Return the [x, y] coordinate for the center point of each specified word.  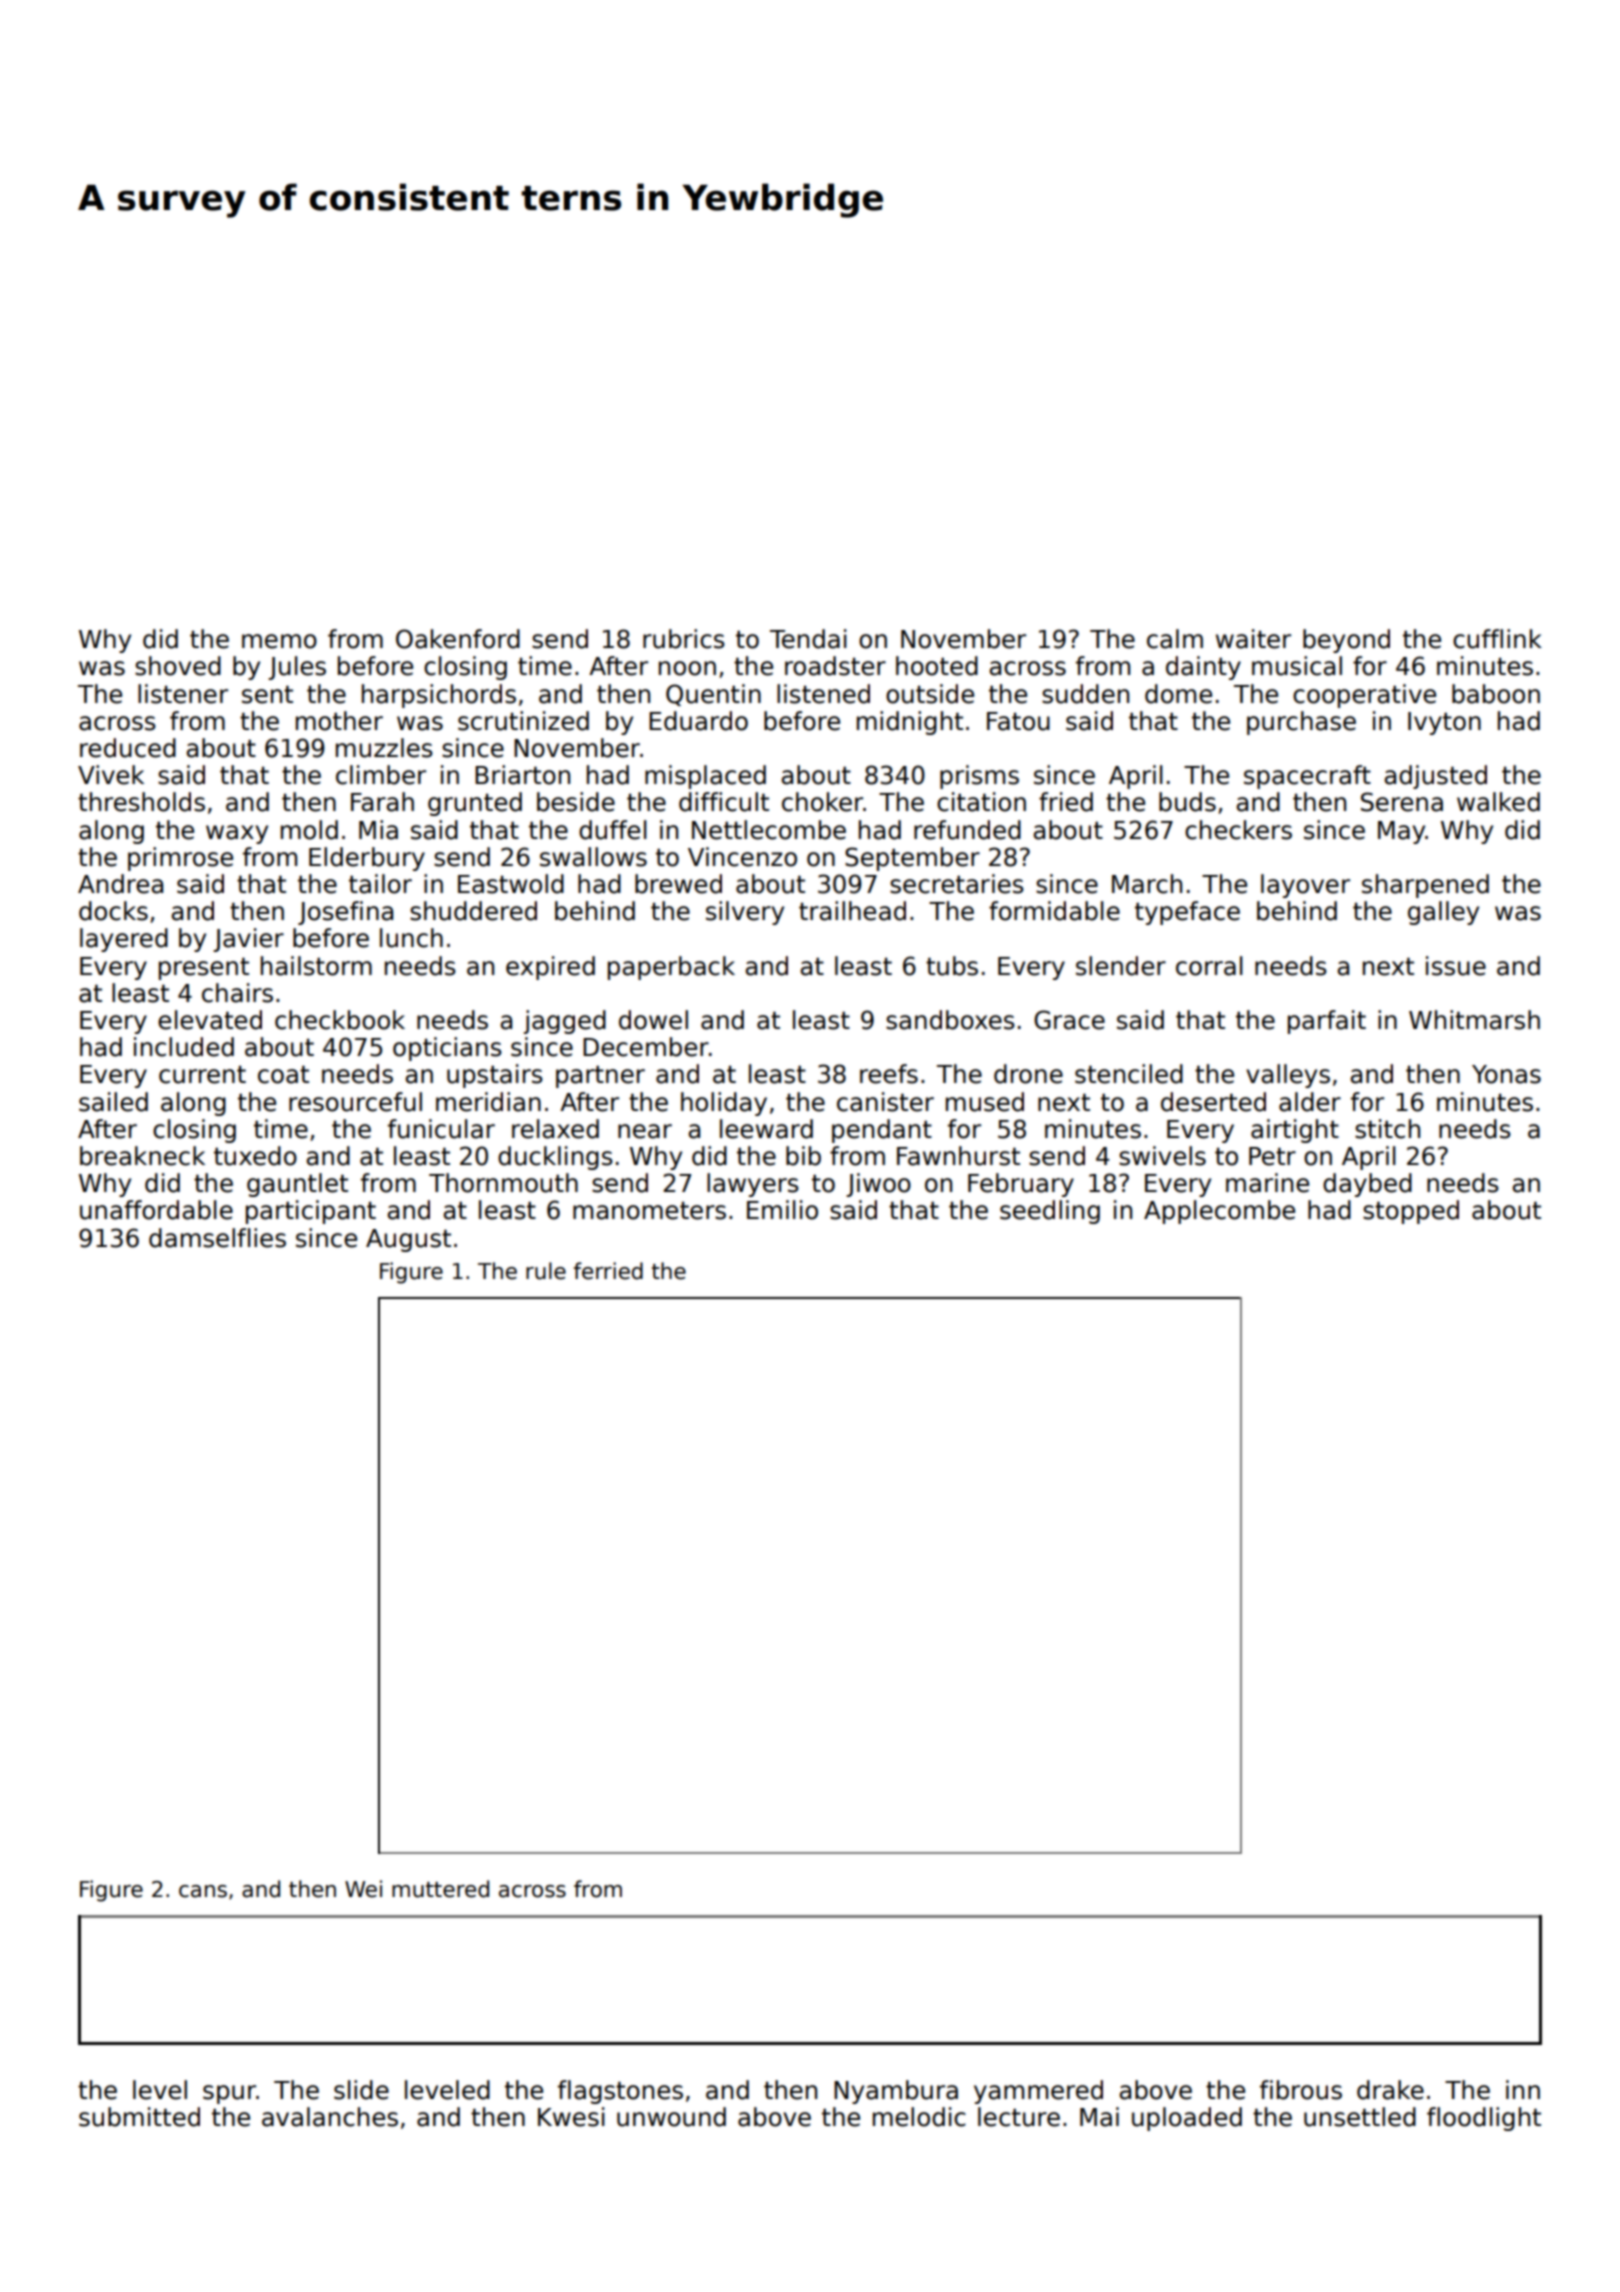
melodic [919, 2117]
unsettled [1360, 2117]
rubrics [684, 639]
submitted [139, 2117]
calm [1175, 639]
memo [279, 641]
